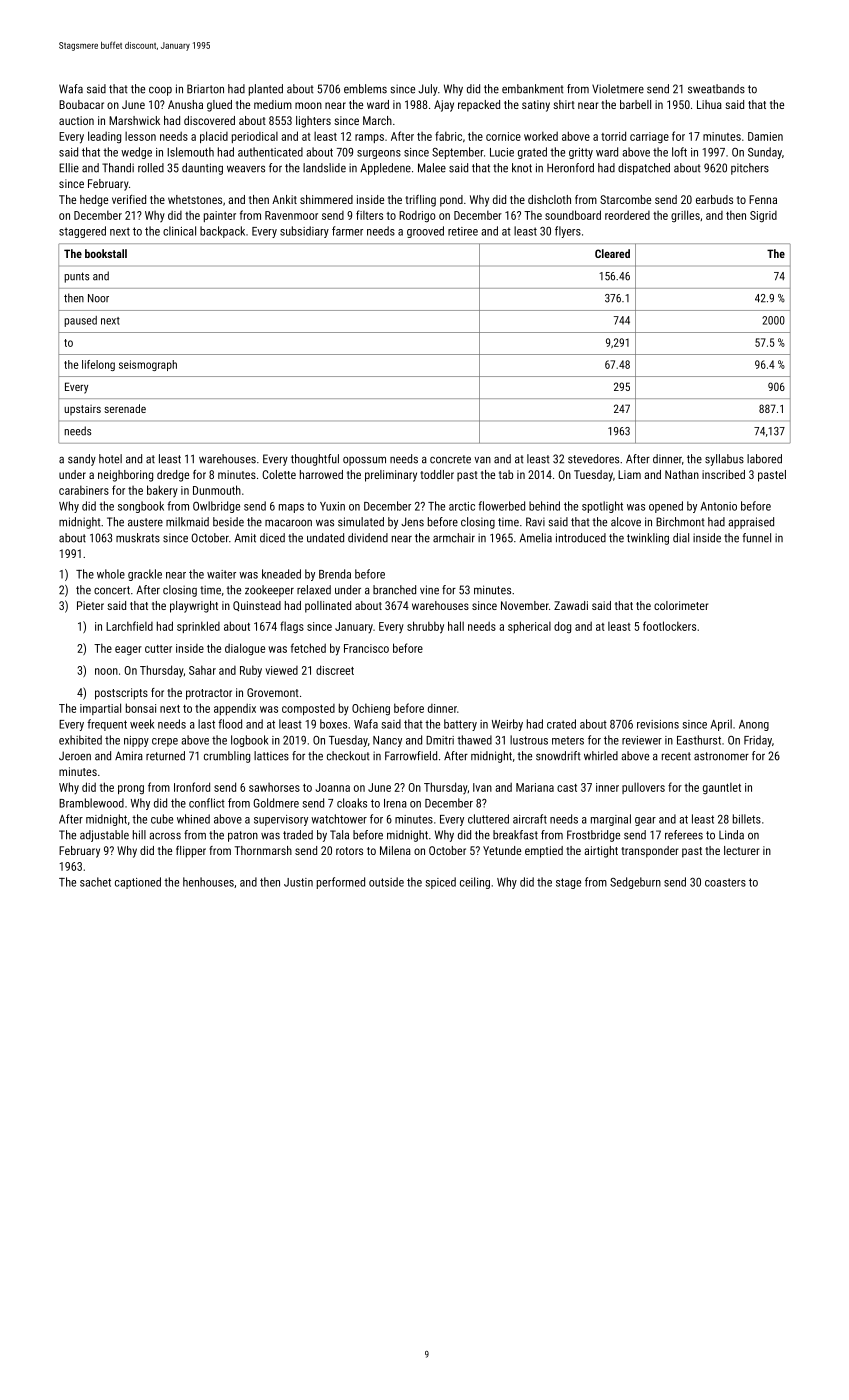 This image has width=849, height=1400. What do you see at coordinates (754, 725) in the image?
I see `Anong` at bounding box center [754, 725].
